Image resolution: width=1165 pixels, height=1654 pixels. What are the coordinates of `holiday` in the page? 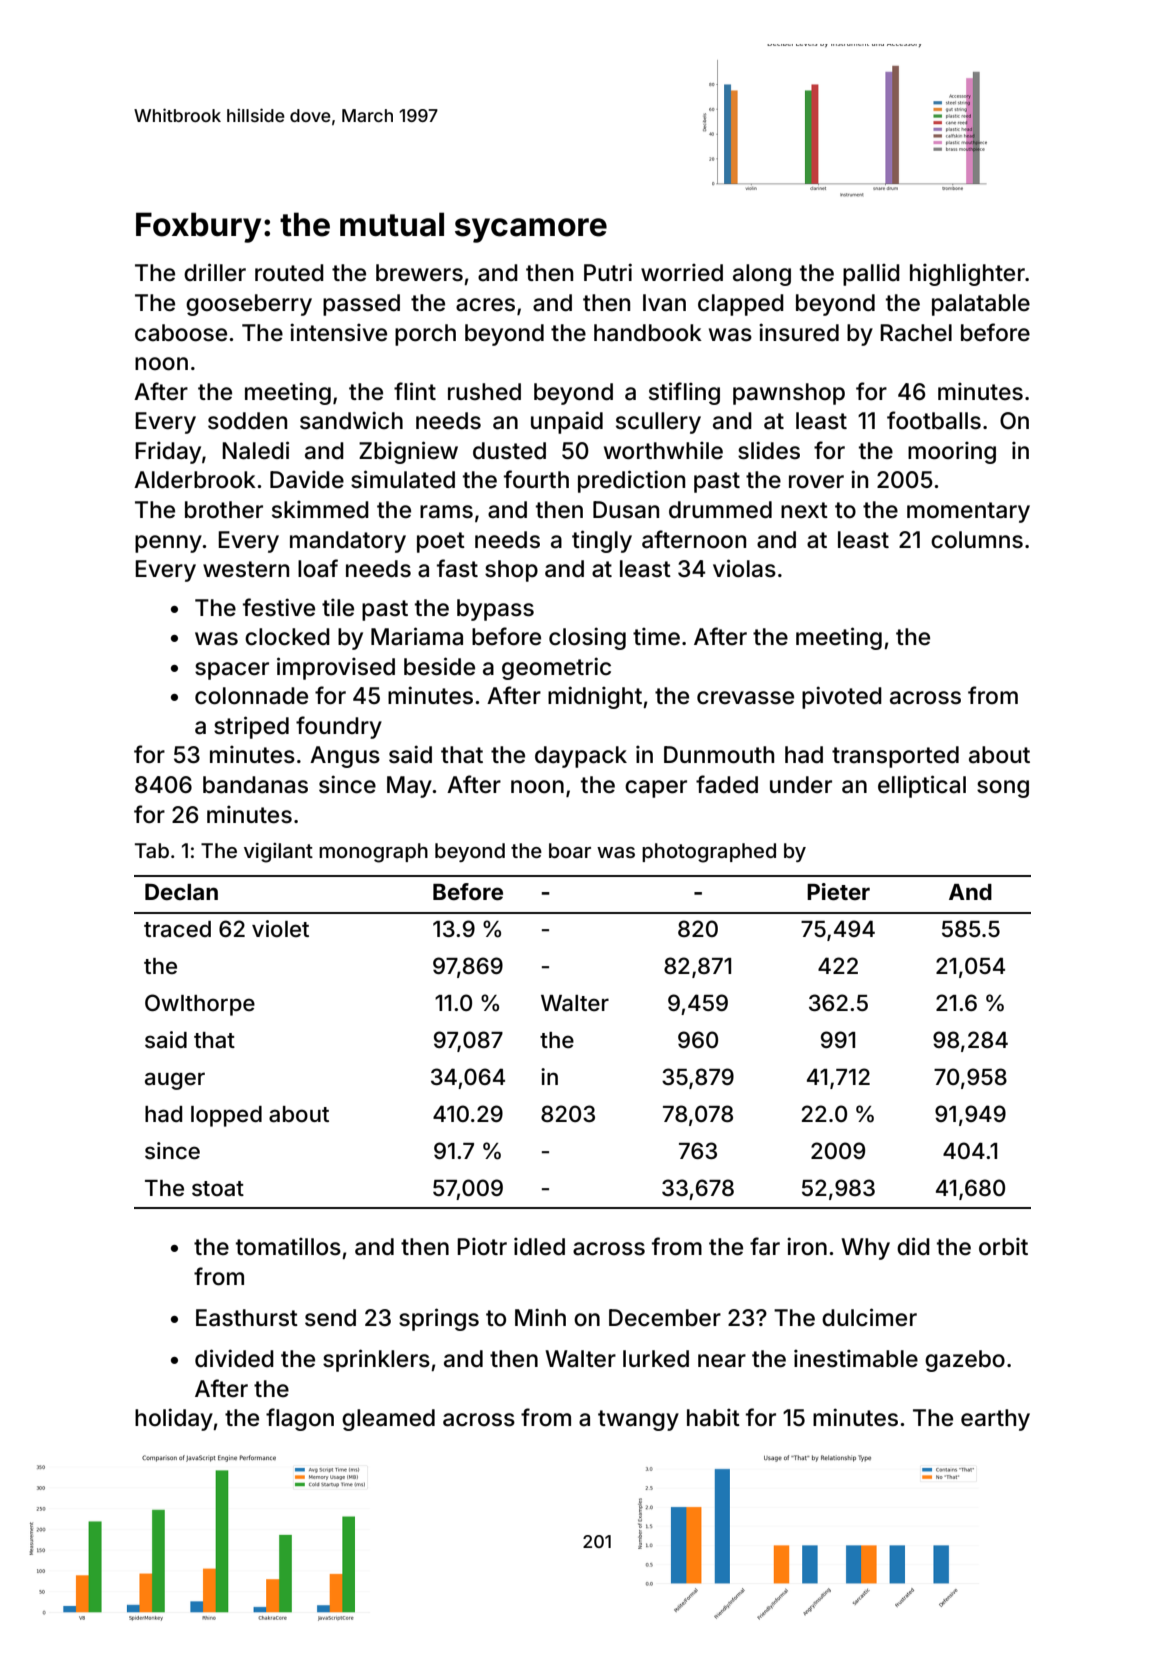 It's located at (174, 1419).
